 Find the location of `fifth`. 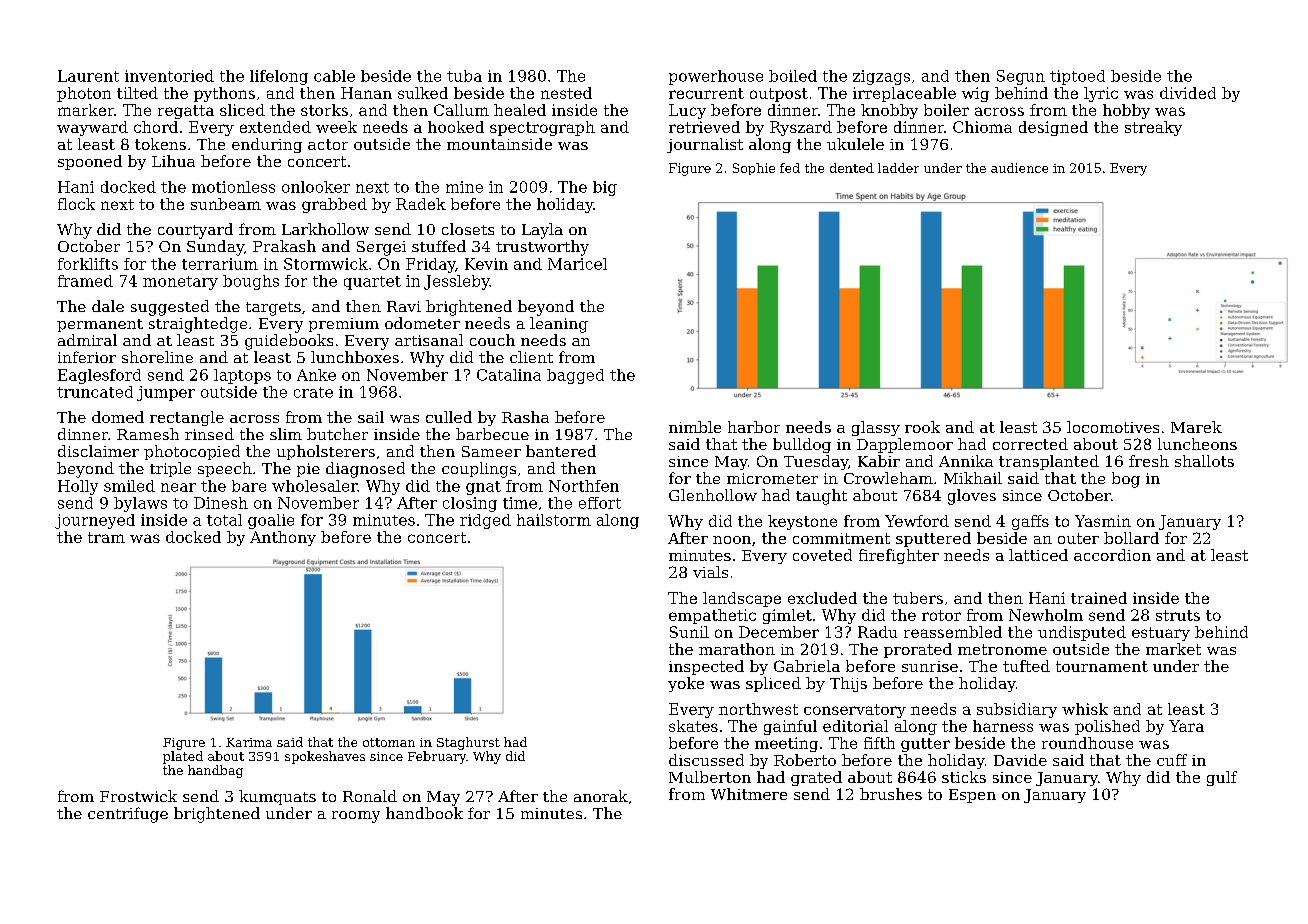

fifth is located at coordinates (879, 743).
